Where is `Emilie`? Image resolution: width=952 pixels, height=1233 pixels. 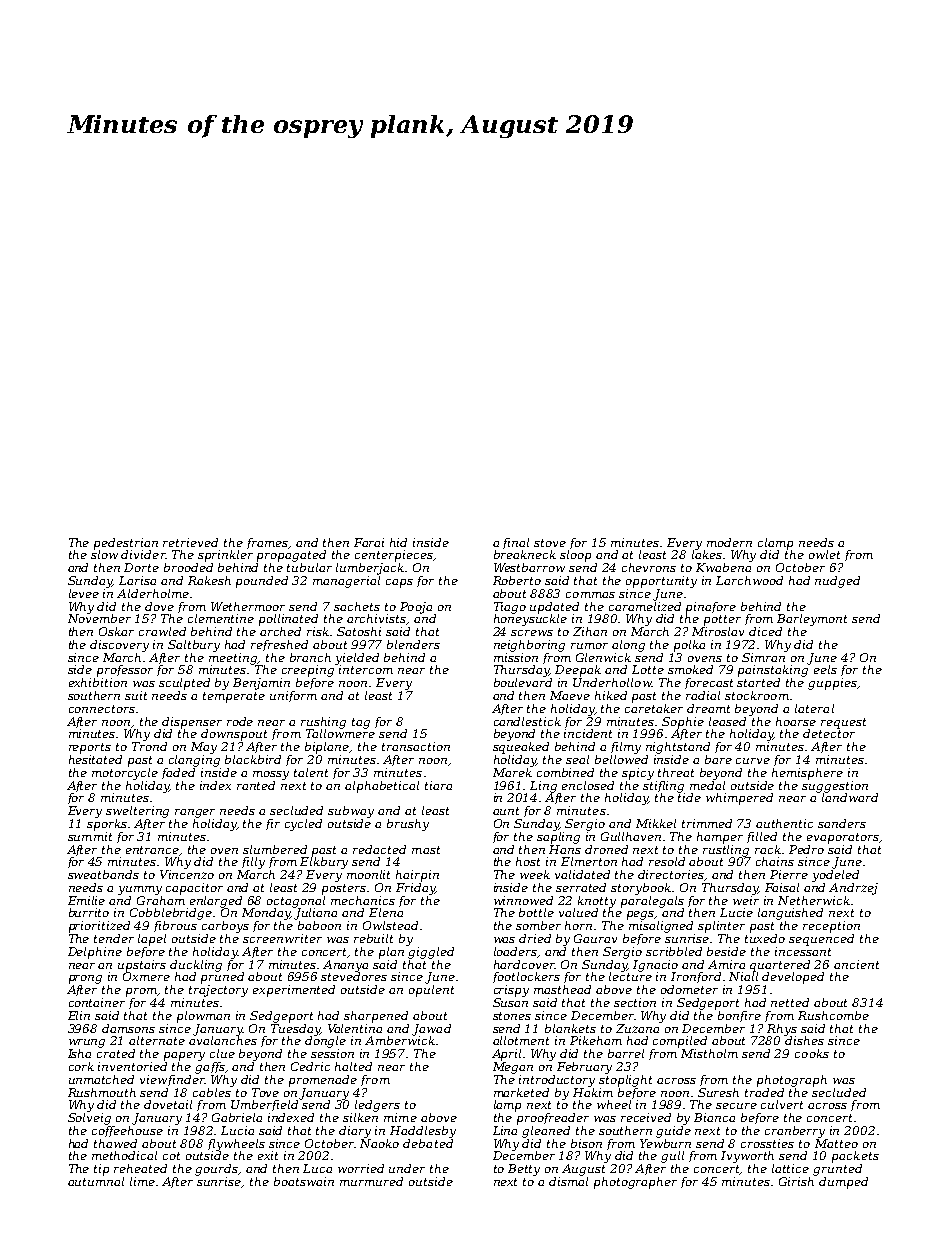
Emilie is located at coordinates (86, 900).
